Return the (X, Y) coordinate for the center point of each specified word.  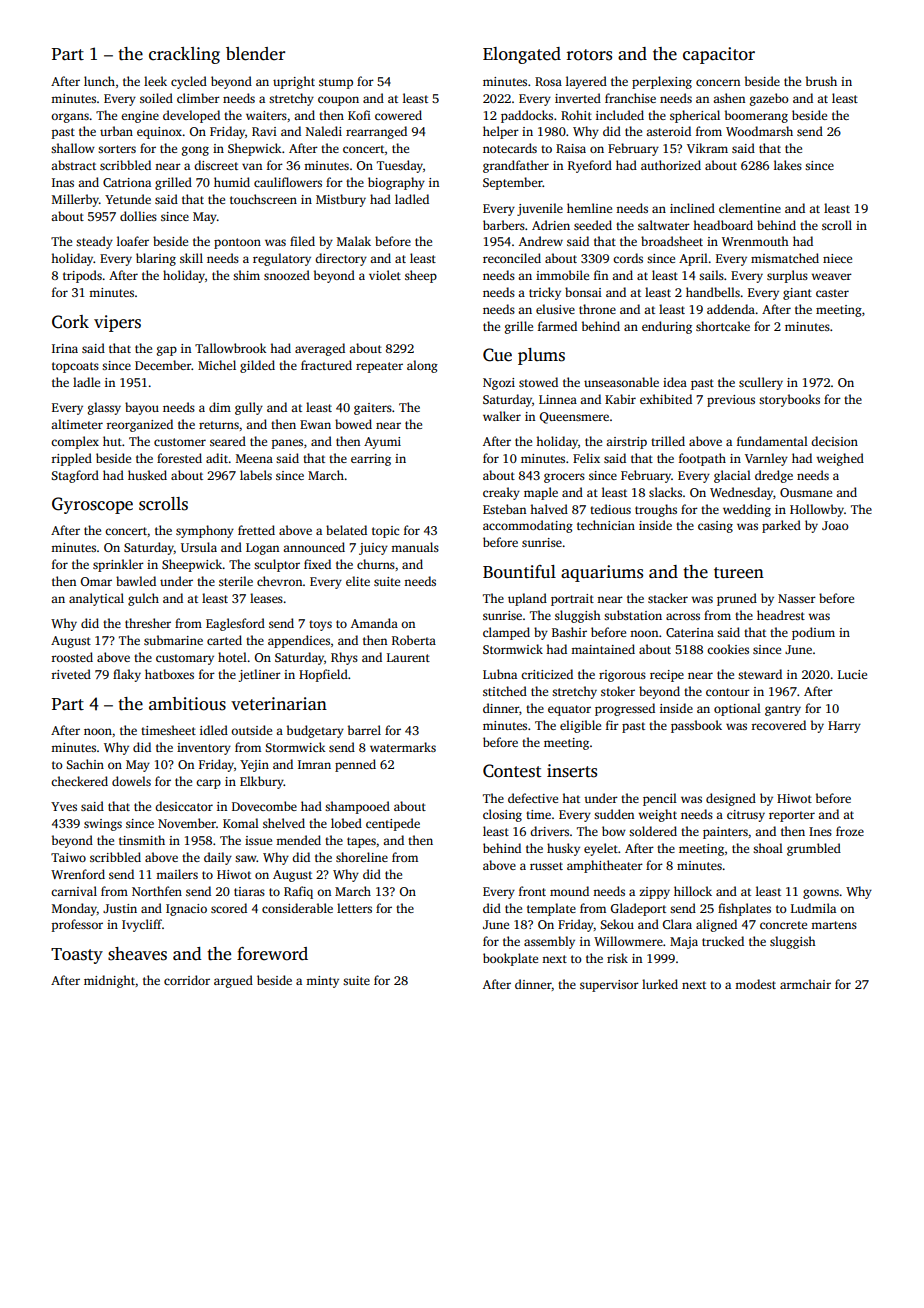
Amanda (374, 623)
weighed (840, 459)
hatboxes (169, 674)
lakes (788, 165)
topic (385, 532)
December (163, 365)
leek (155, 81)
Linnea (558, 399)
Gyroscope (92, 505)
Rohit (576, 115)
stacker (668, 598)
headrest (781, 615)
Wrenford (78, 874)
